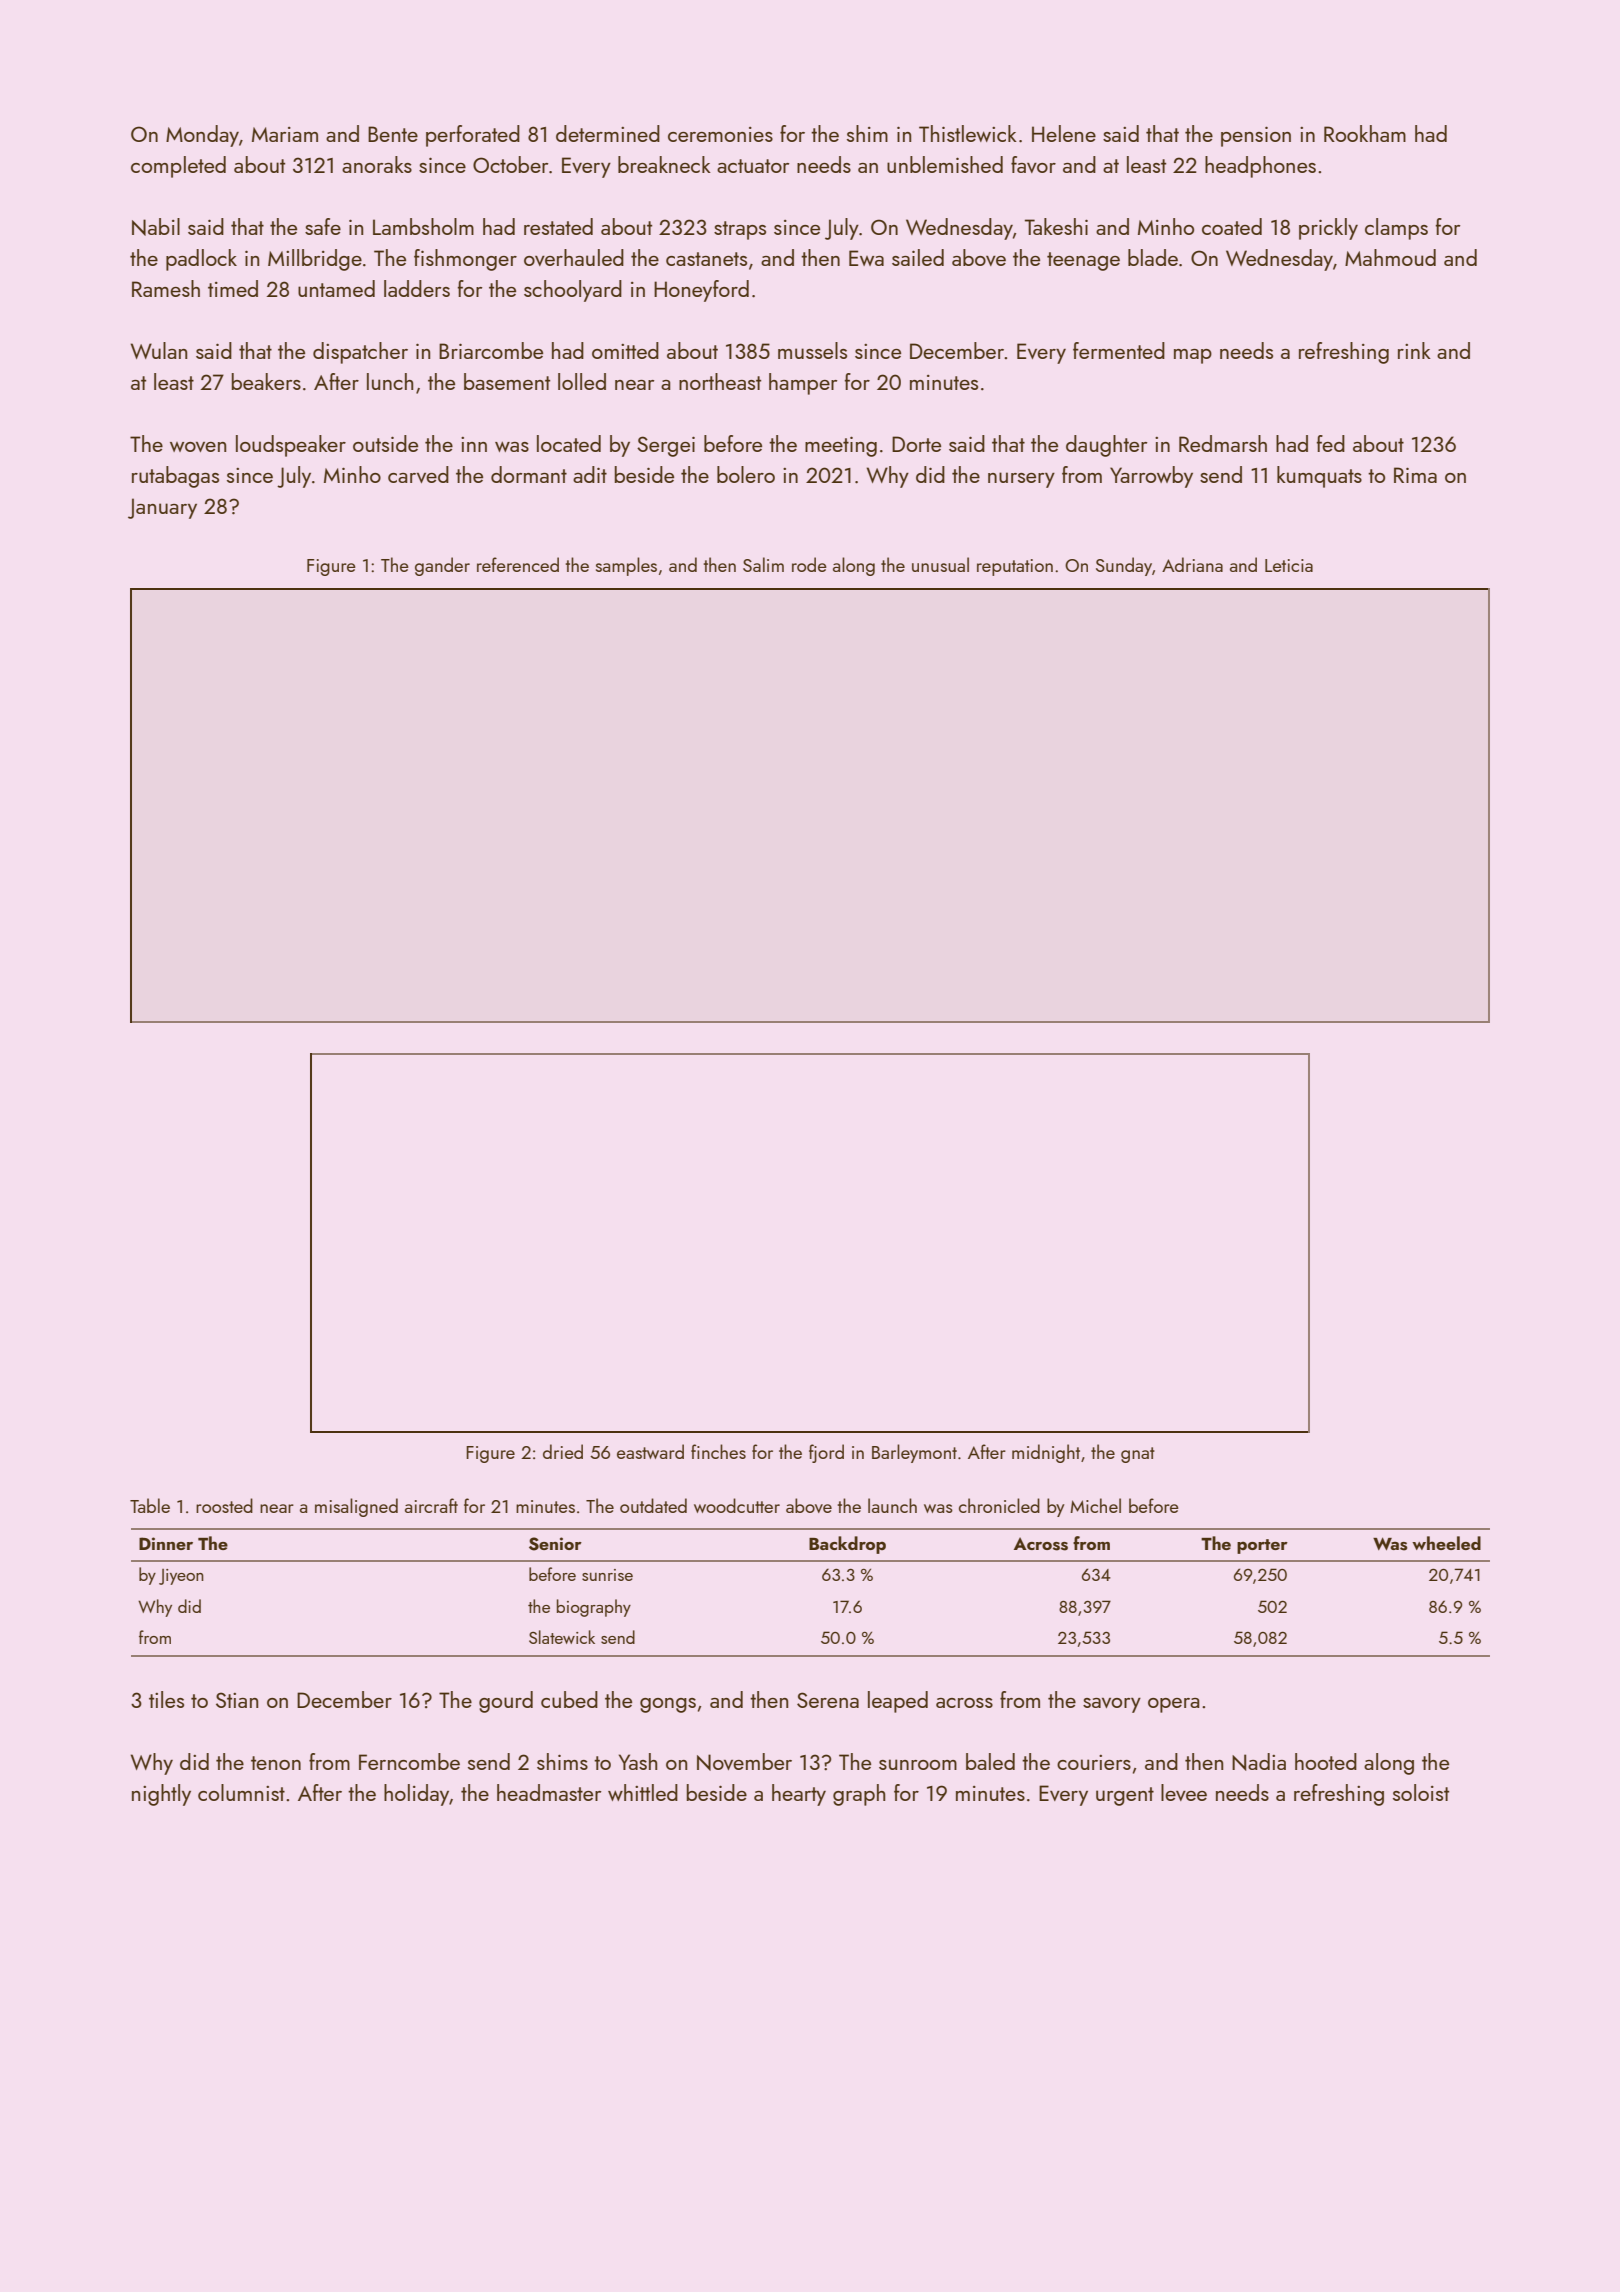  I want to click on completed, so click(178, 167).
